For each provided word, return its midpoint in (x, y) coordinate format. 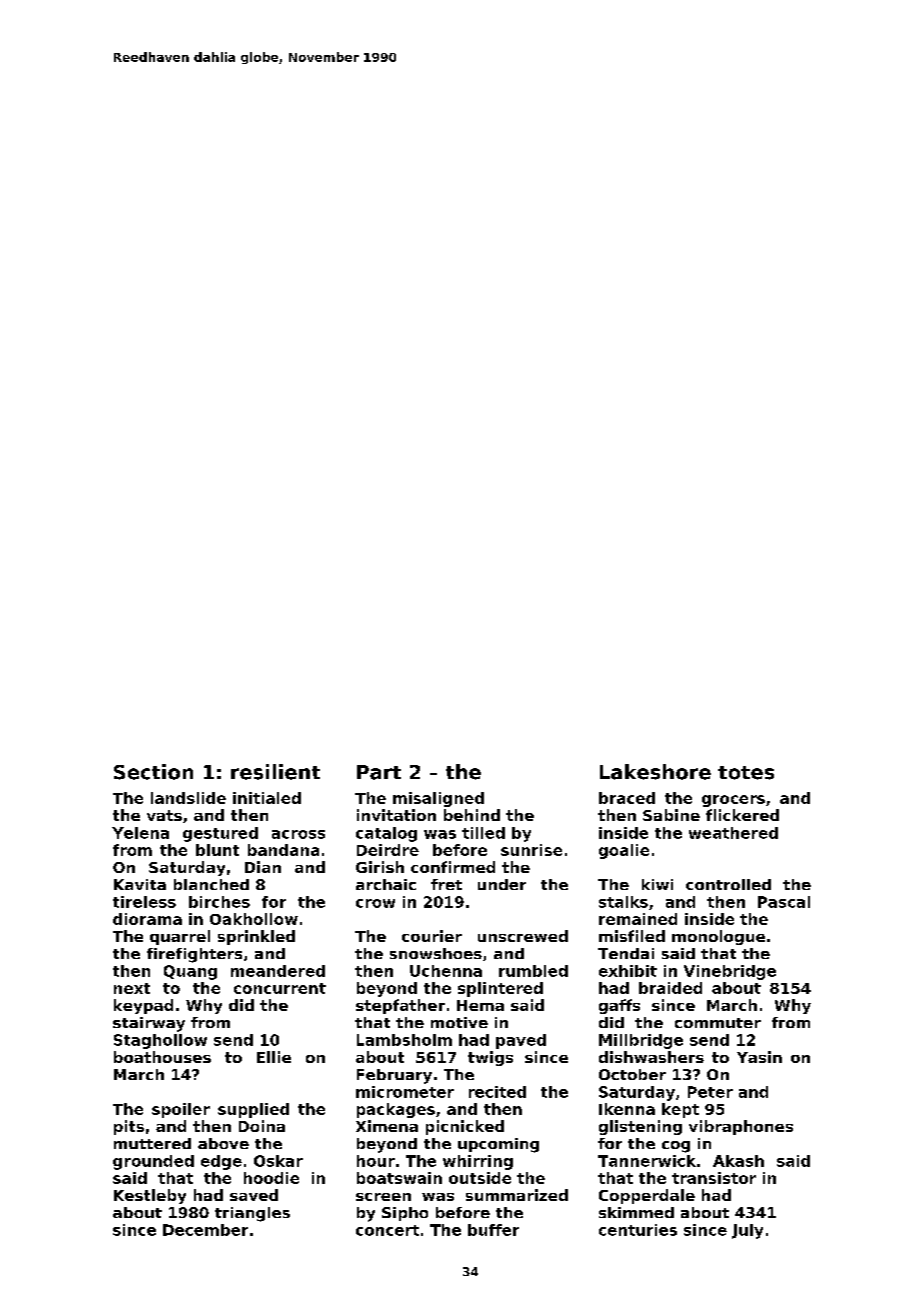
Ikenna (627, 1109)
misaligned (438, 799)
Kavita (140, 884)
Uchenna (446, 971)
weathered (733, 833)
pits (129, 1127)
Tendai (626, 953)
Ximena (387, 1126)
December (205, 1230)
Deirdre (388, 850)
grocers (733, 801)
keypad (143, 1006)
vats (164, 815)
